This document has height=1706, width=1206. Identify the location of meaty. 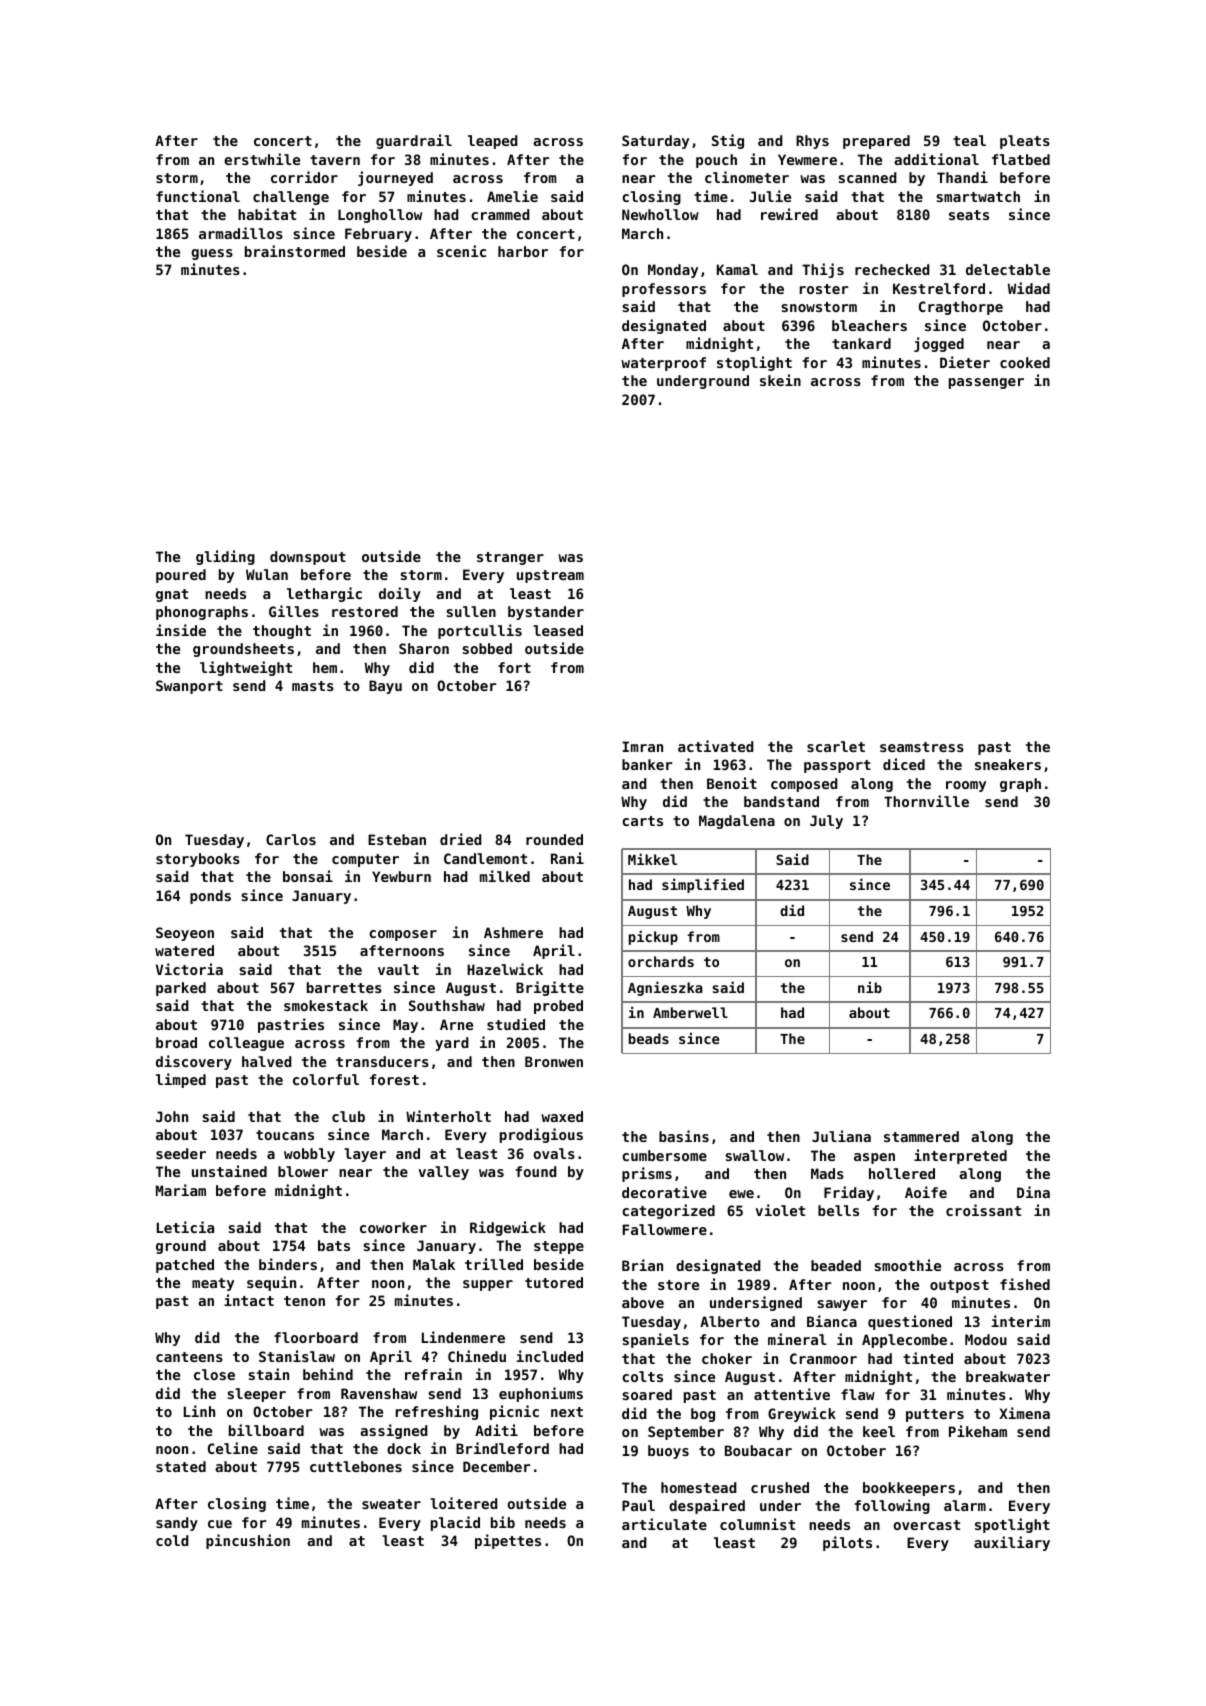
(213, 1284).
